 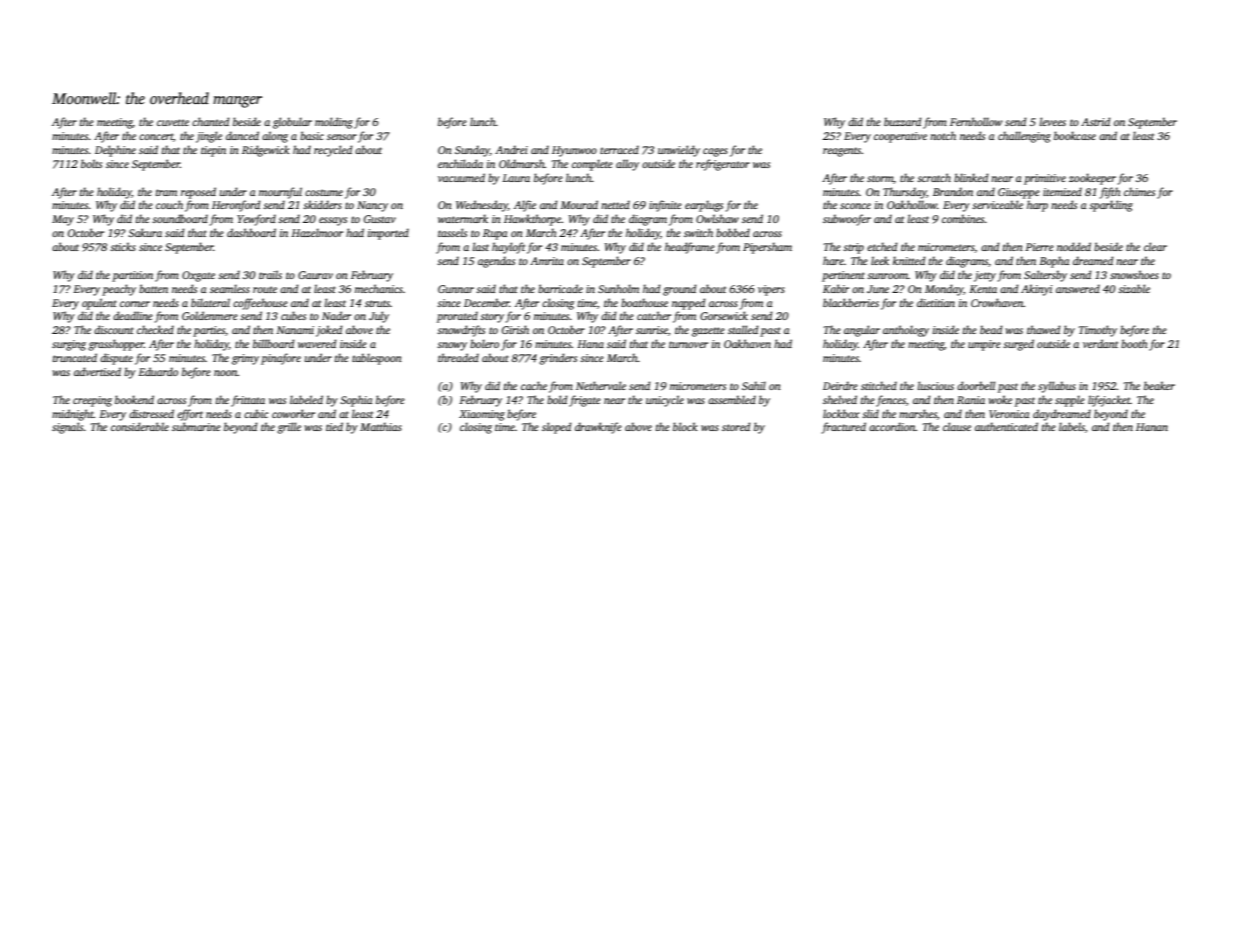 What do you see at coordinates (381, 426) in the document?
I see `Matthias` at bounding box center [381, 426].
